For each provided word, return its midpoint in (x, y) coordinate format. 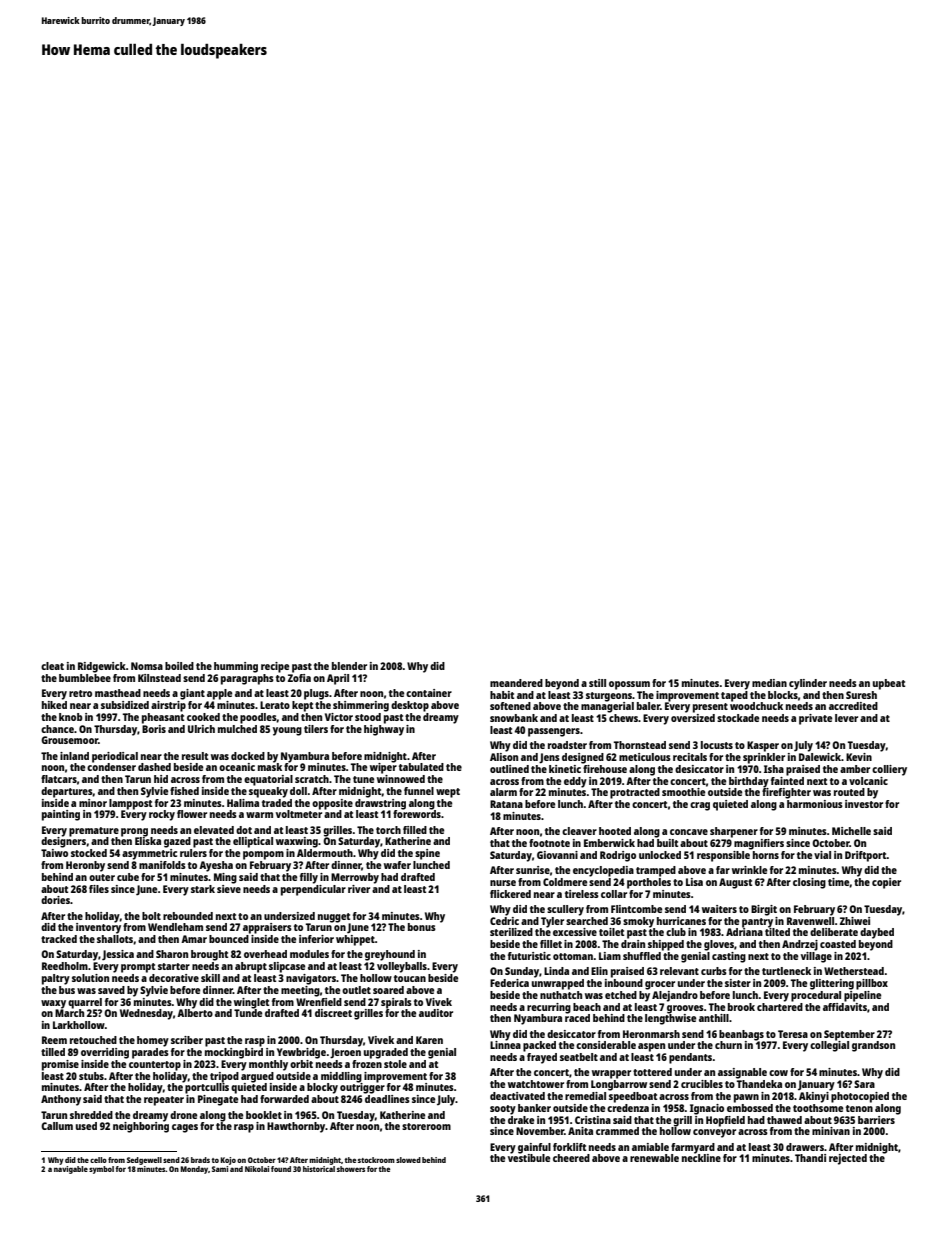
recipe (275, 667)
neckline (701, 1158)
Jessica (118, 955)
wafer (397, 865)
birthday (749, 782)
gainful (534, 1148)
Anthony (61, 1100)
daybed (877, 933)
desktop (410, 706)
